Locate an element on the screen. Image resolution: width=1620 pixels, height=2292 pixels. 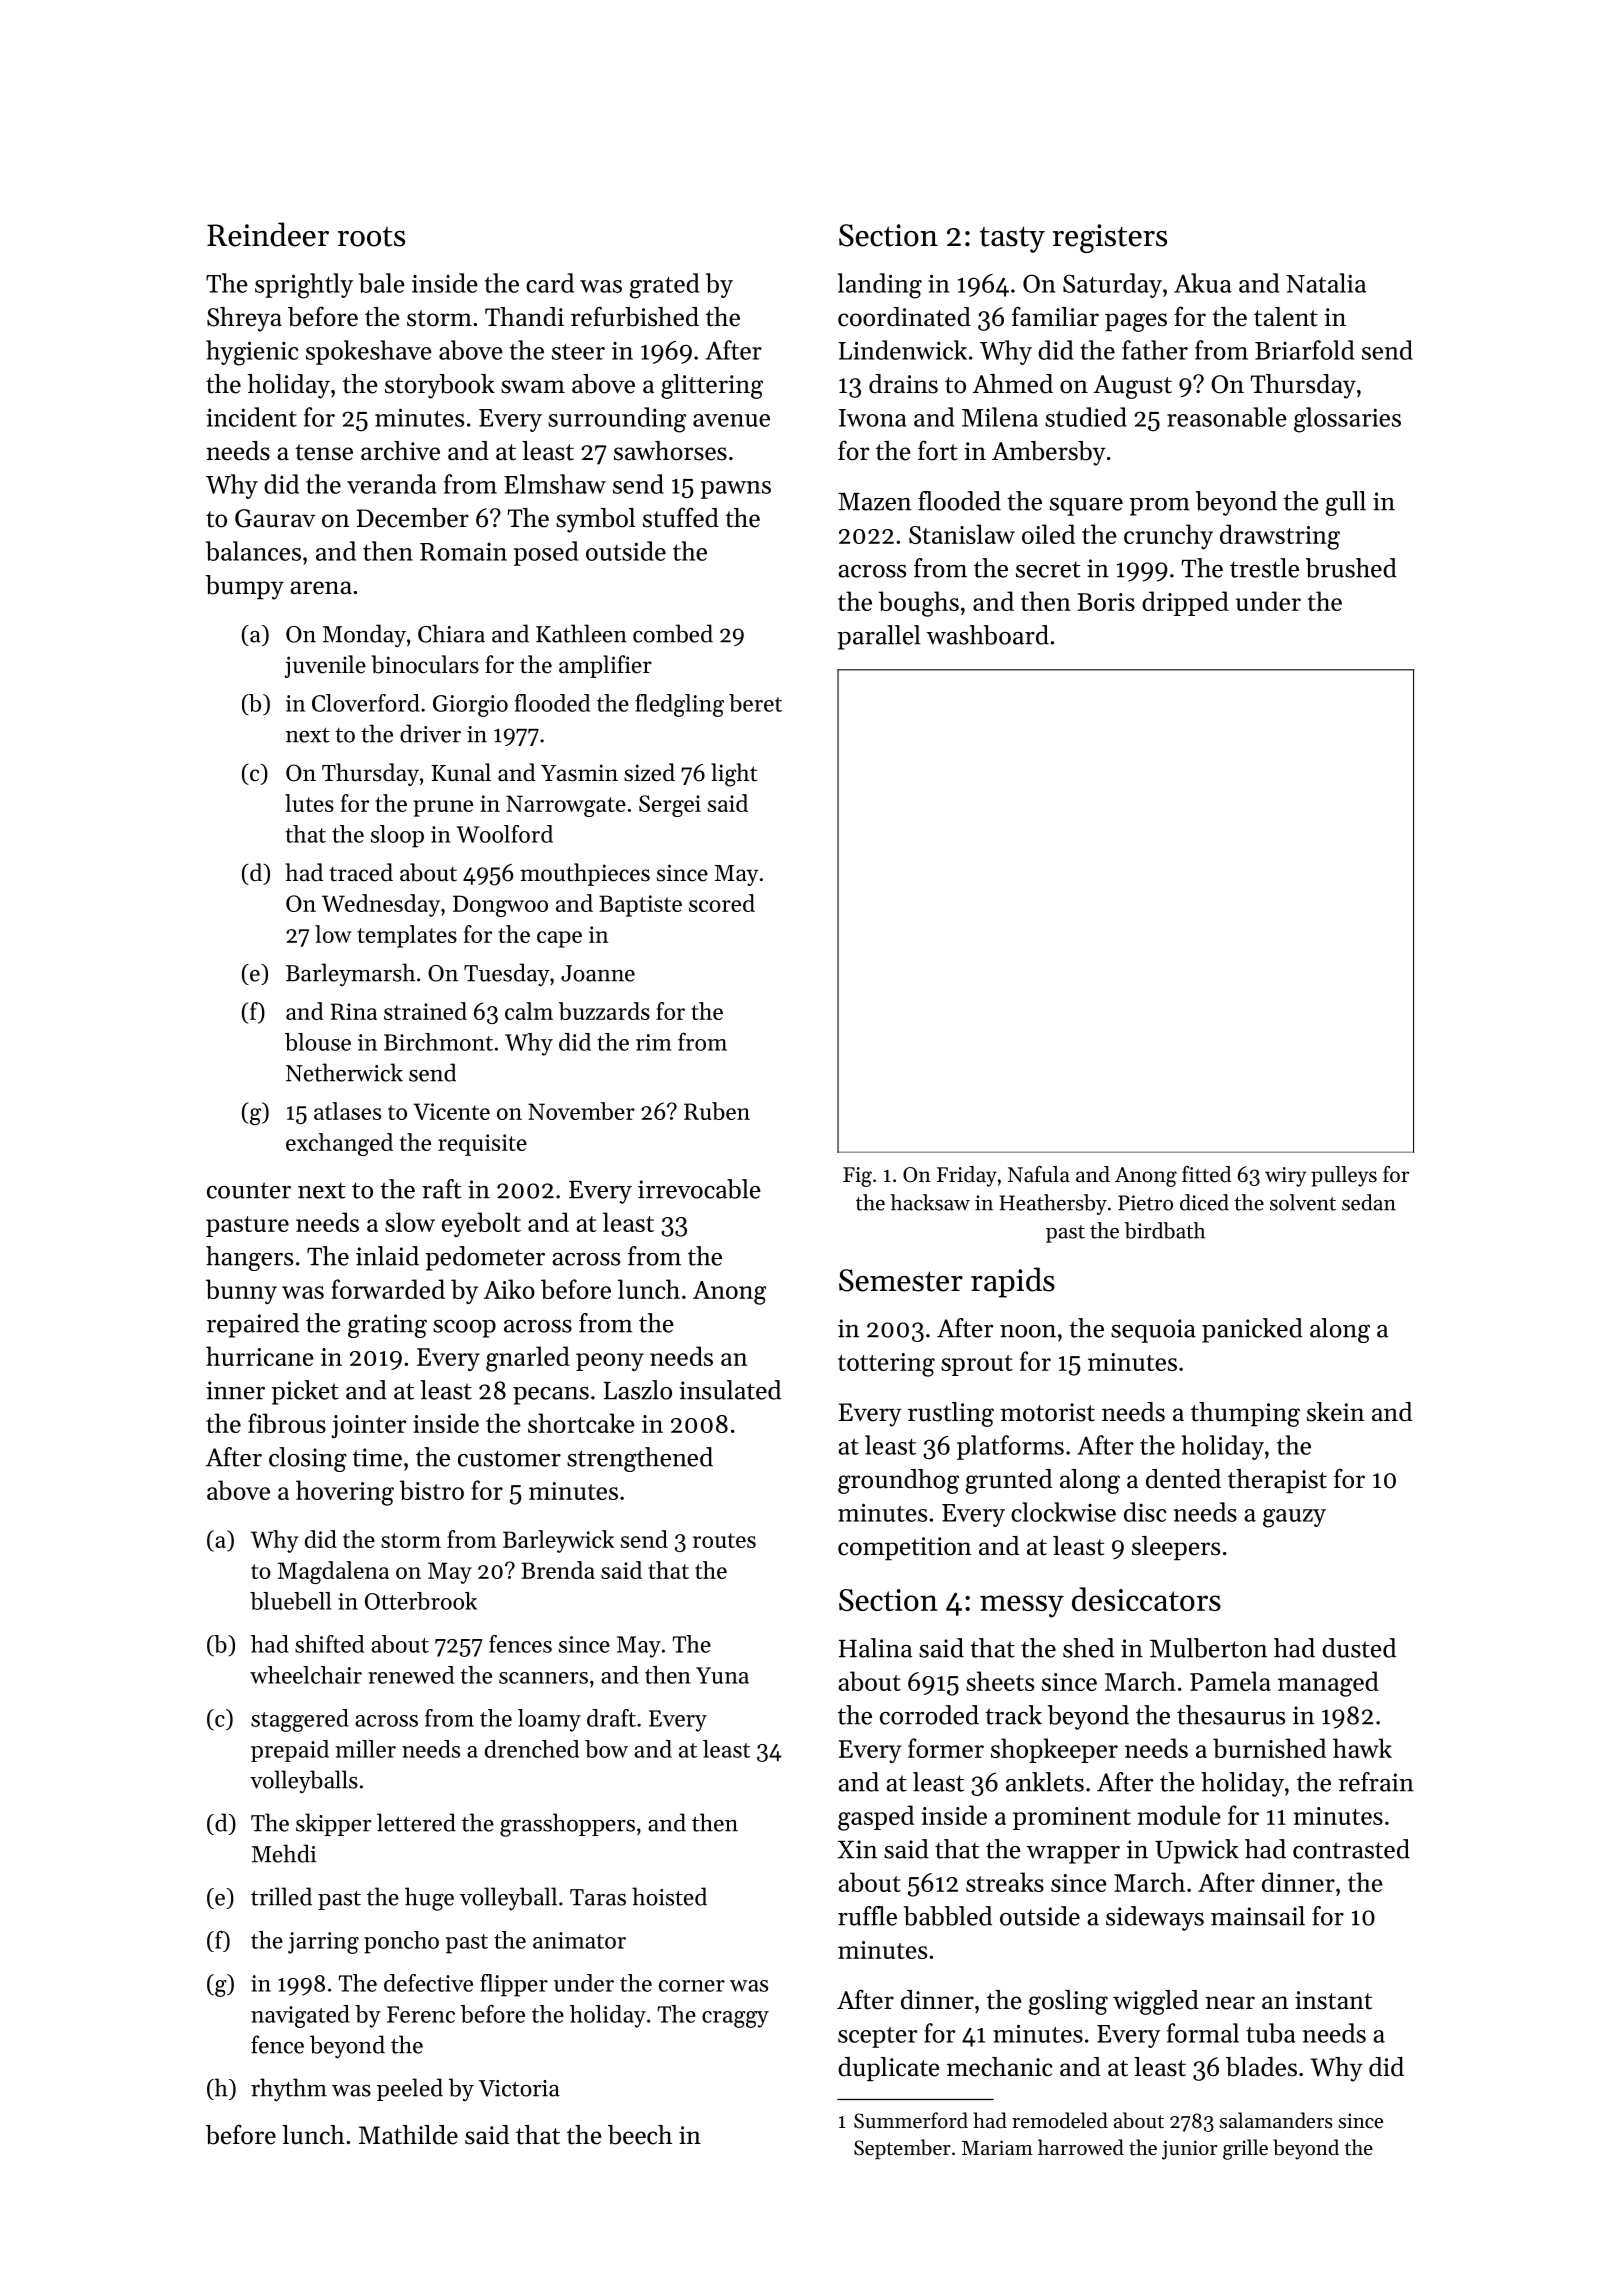
gull is located at coordinates (1345, 503).
